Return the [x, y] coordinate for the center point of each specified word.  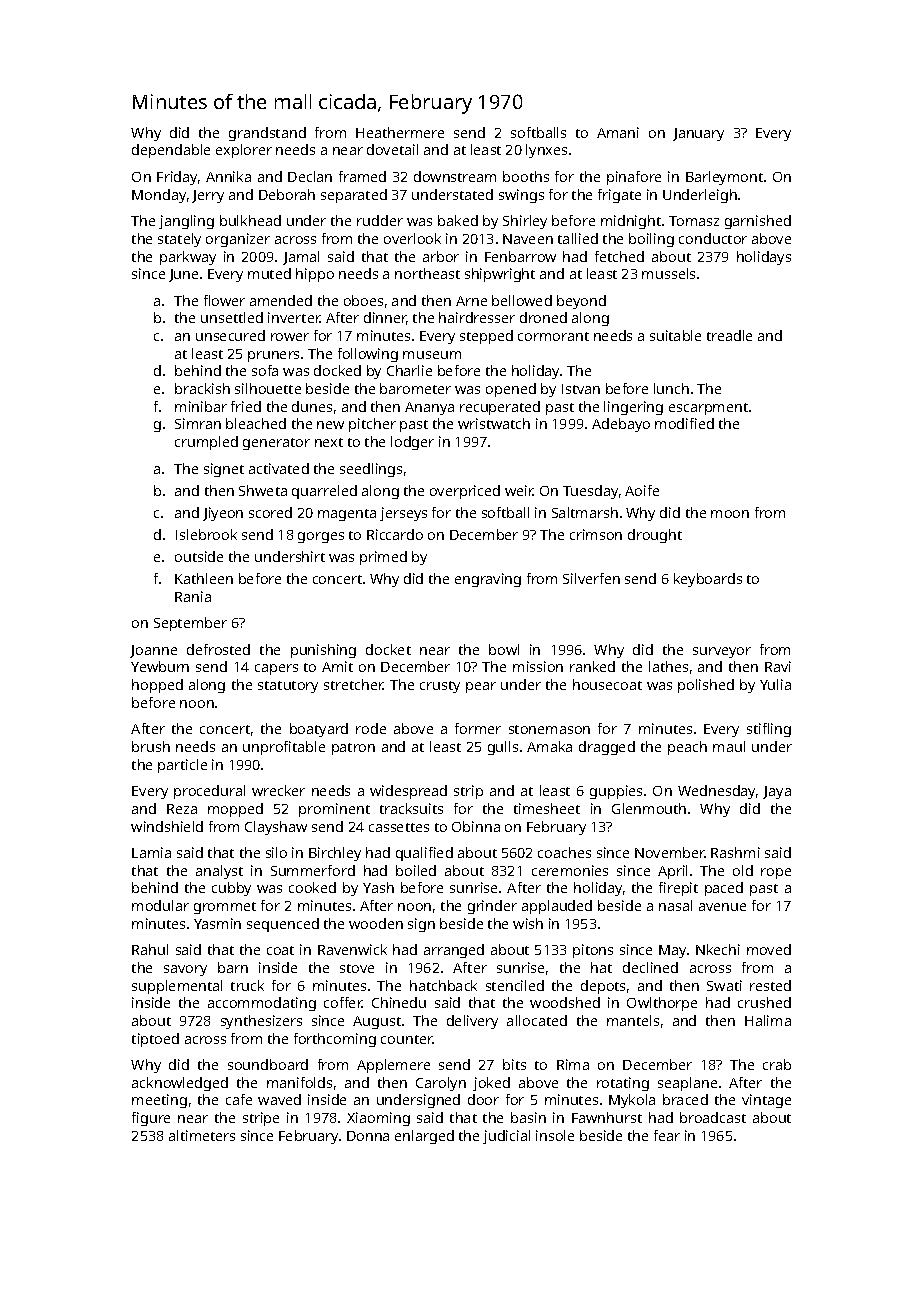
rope [776, 873]
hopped [157, 686]
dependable [171, 151]
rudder [380, 220]
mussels [668, 273]
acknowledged [180, 1084]
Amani [618, 132]
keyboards [708, 580]
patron [353, 749]
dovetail [392, 149]
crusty [440, 687]
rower [290, 337]
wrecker [278, 790]
